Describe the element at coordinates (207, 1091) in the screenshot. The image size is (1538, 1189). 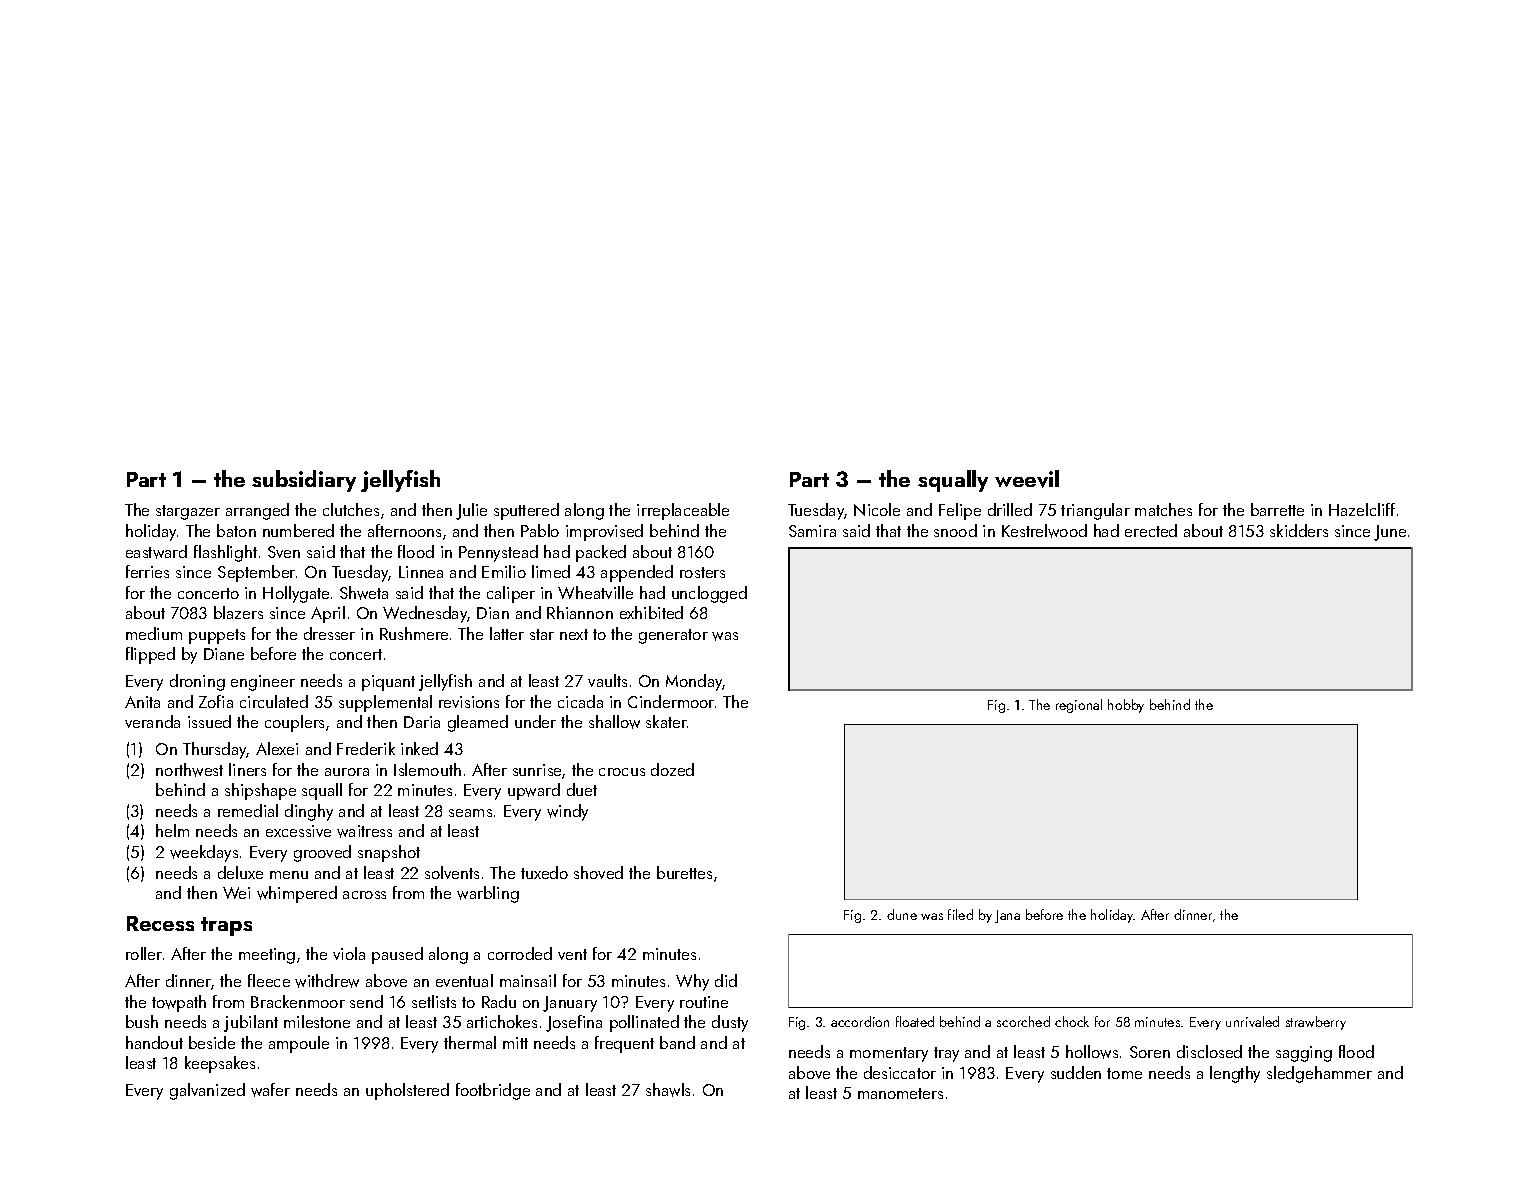
I see `galvanized` at that location.
